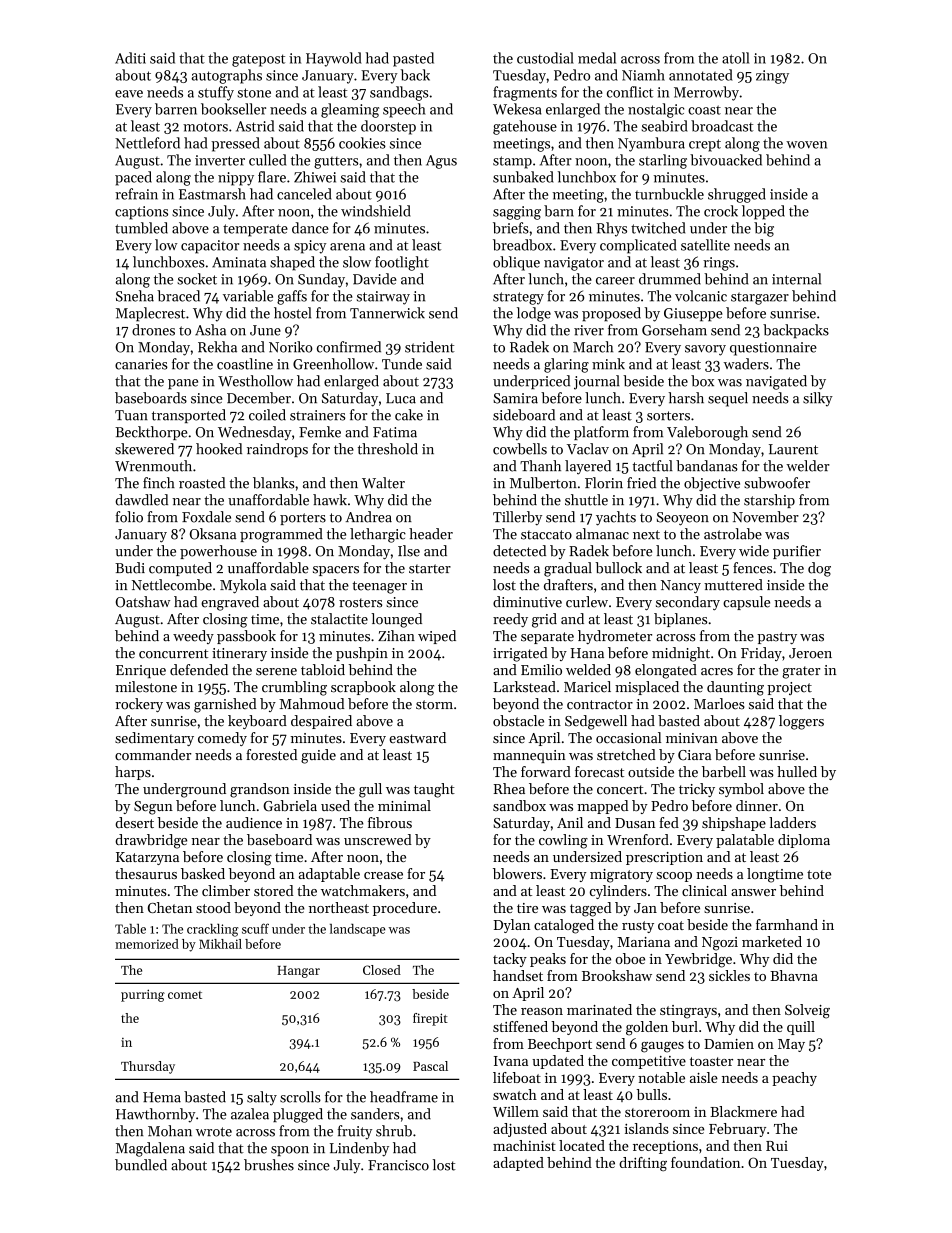 This document has height=1233, width=952. Describe the element at coordinates (692, 738) in the document. I see `minivan` at that location.
